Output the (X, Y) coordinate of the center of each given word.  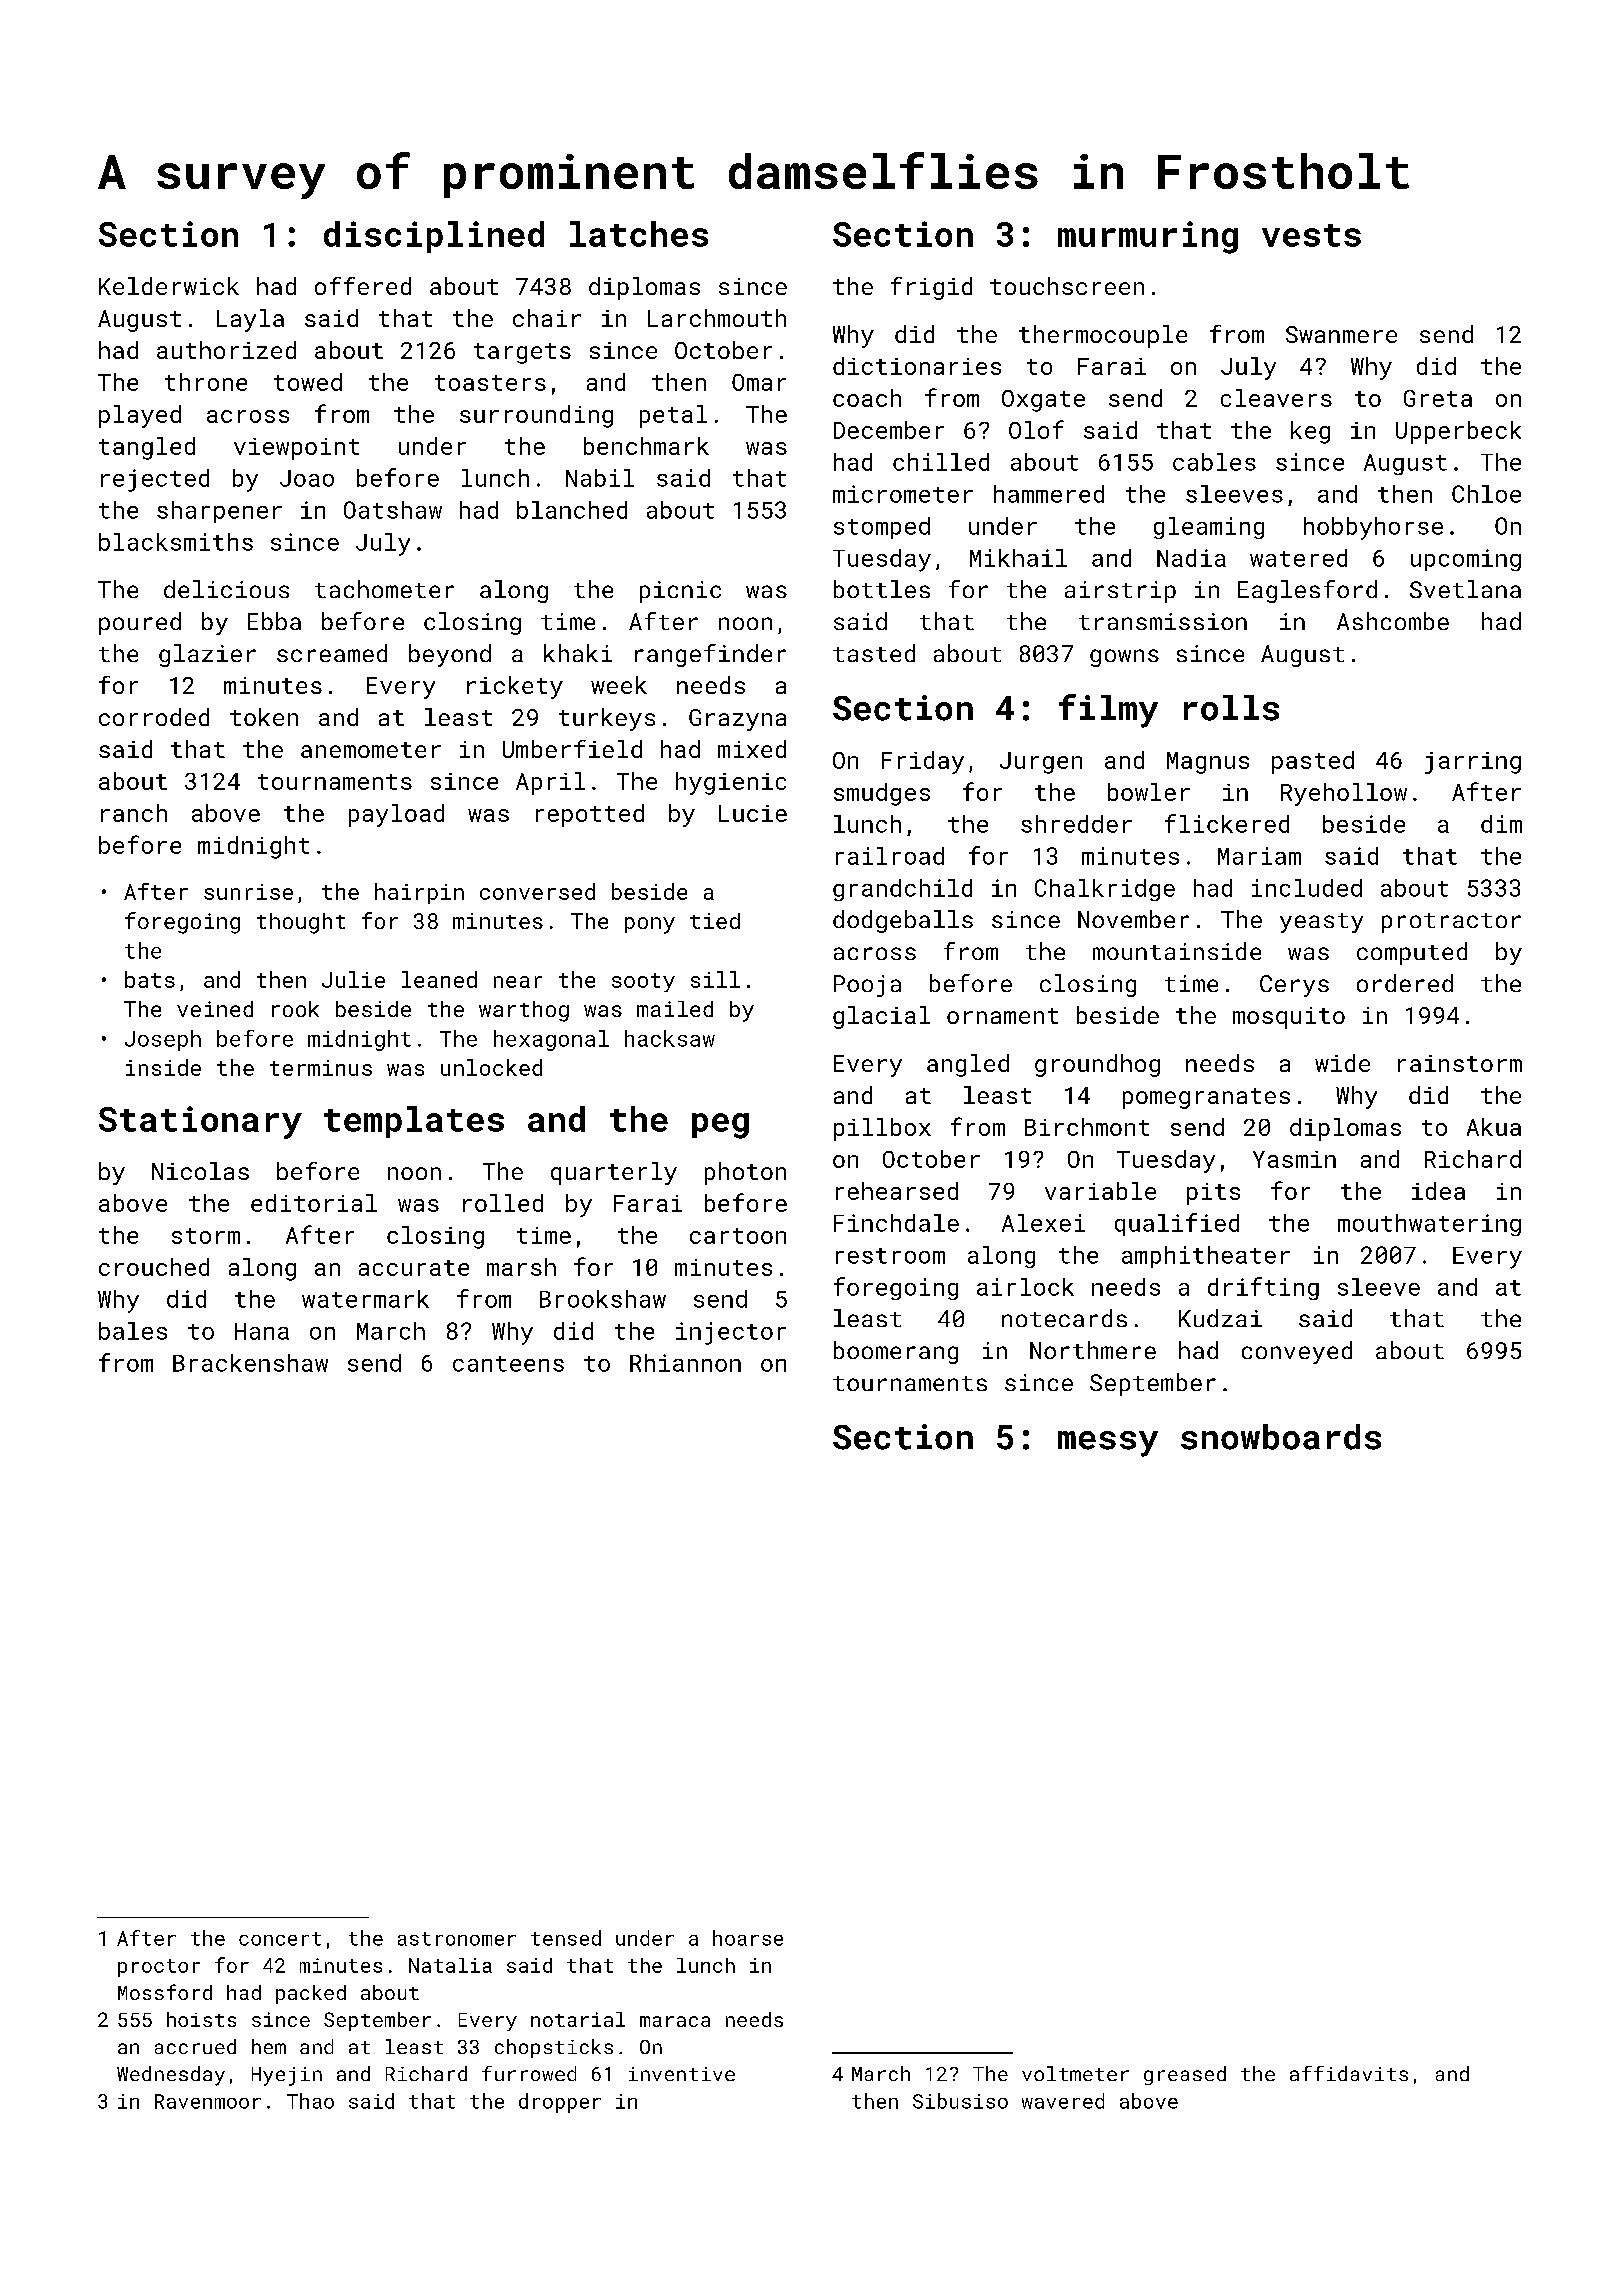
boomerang (896, 1352)
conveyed (1297, 1352)
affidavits (1349, 2073)
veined (215, 1009)
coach (867, 398)
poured (140, 623)
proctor (159, 1968)
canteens (508, 1364)
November (1133, 919)
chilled (941, 462)
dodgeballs (903, 921)
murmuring (1148, 237)
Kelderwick (169, 286)
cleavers (1276, 398)
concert (280, 1939)
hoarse (748, 1938)
